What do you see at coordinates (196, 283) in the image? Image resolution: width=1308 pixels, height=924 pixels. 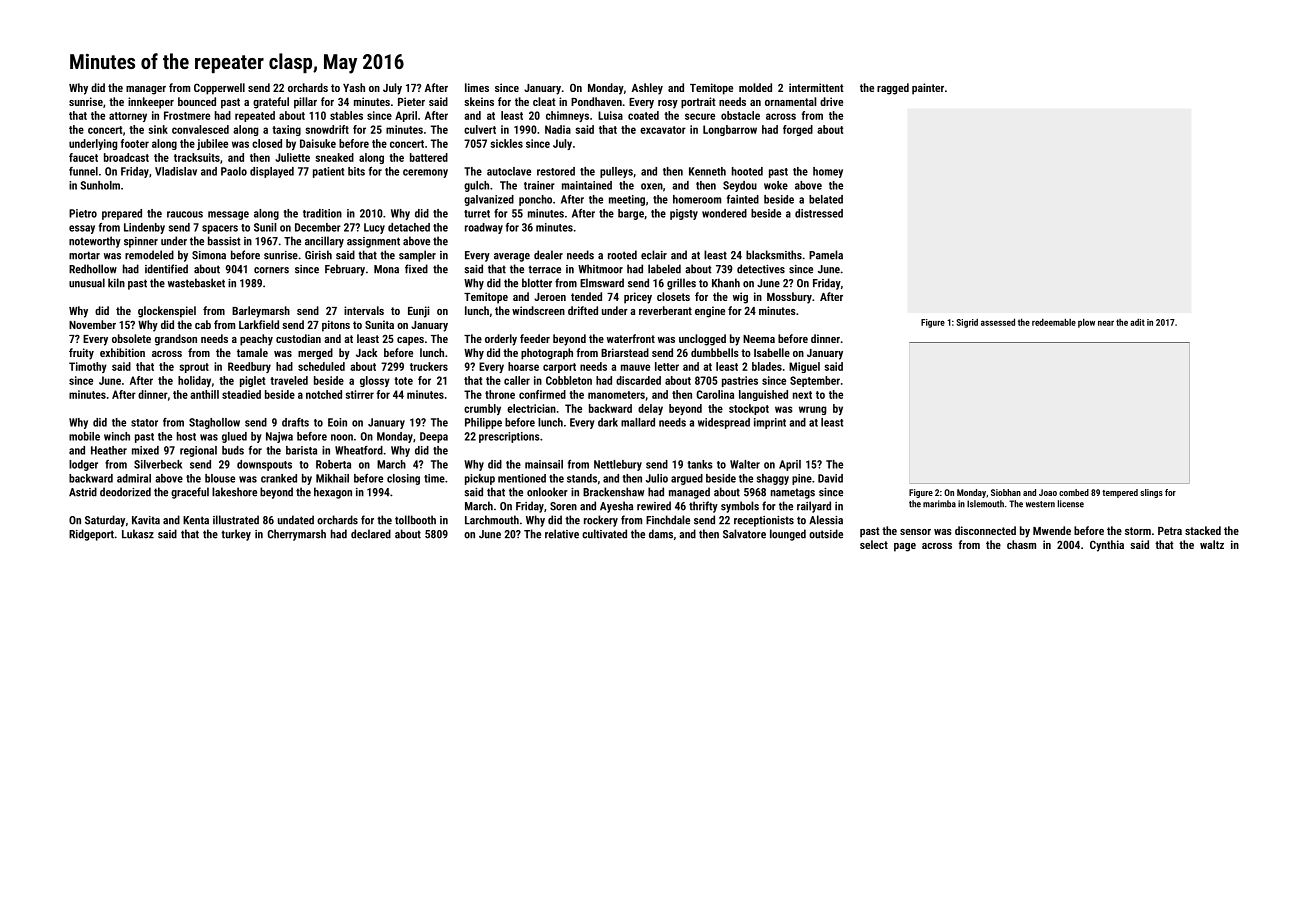 I see `wastebasket` at bounding box center [196, 283].
